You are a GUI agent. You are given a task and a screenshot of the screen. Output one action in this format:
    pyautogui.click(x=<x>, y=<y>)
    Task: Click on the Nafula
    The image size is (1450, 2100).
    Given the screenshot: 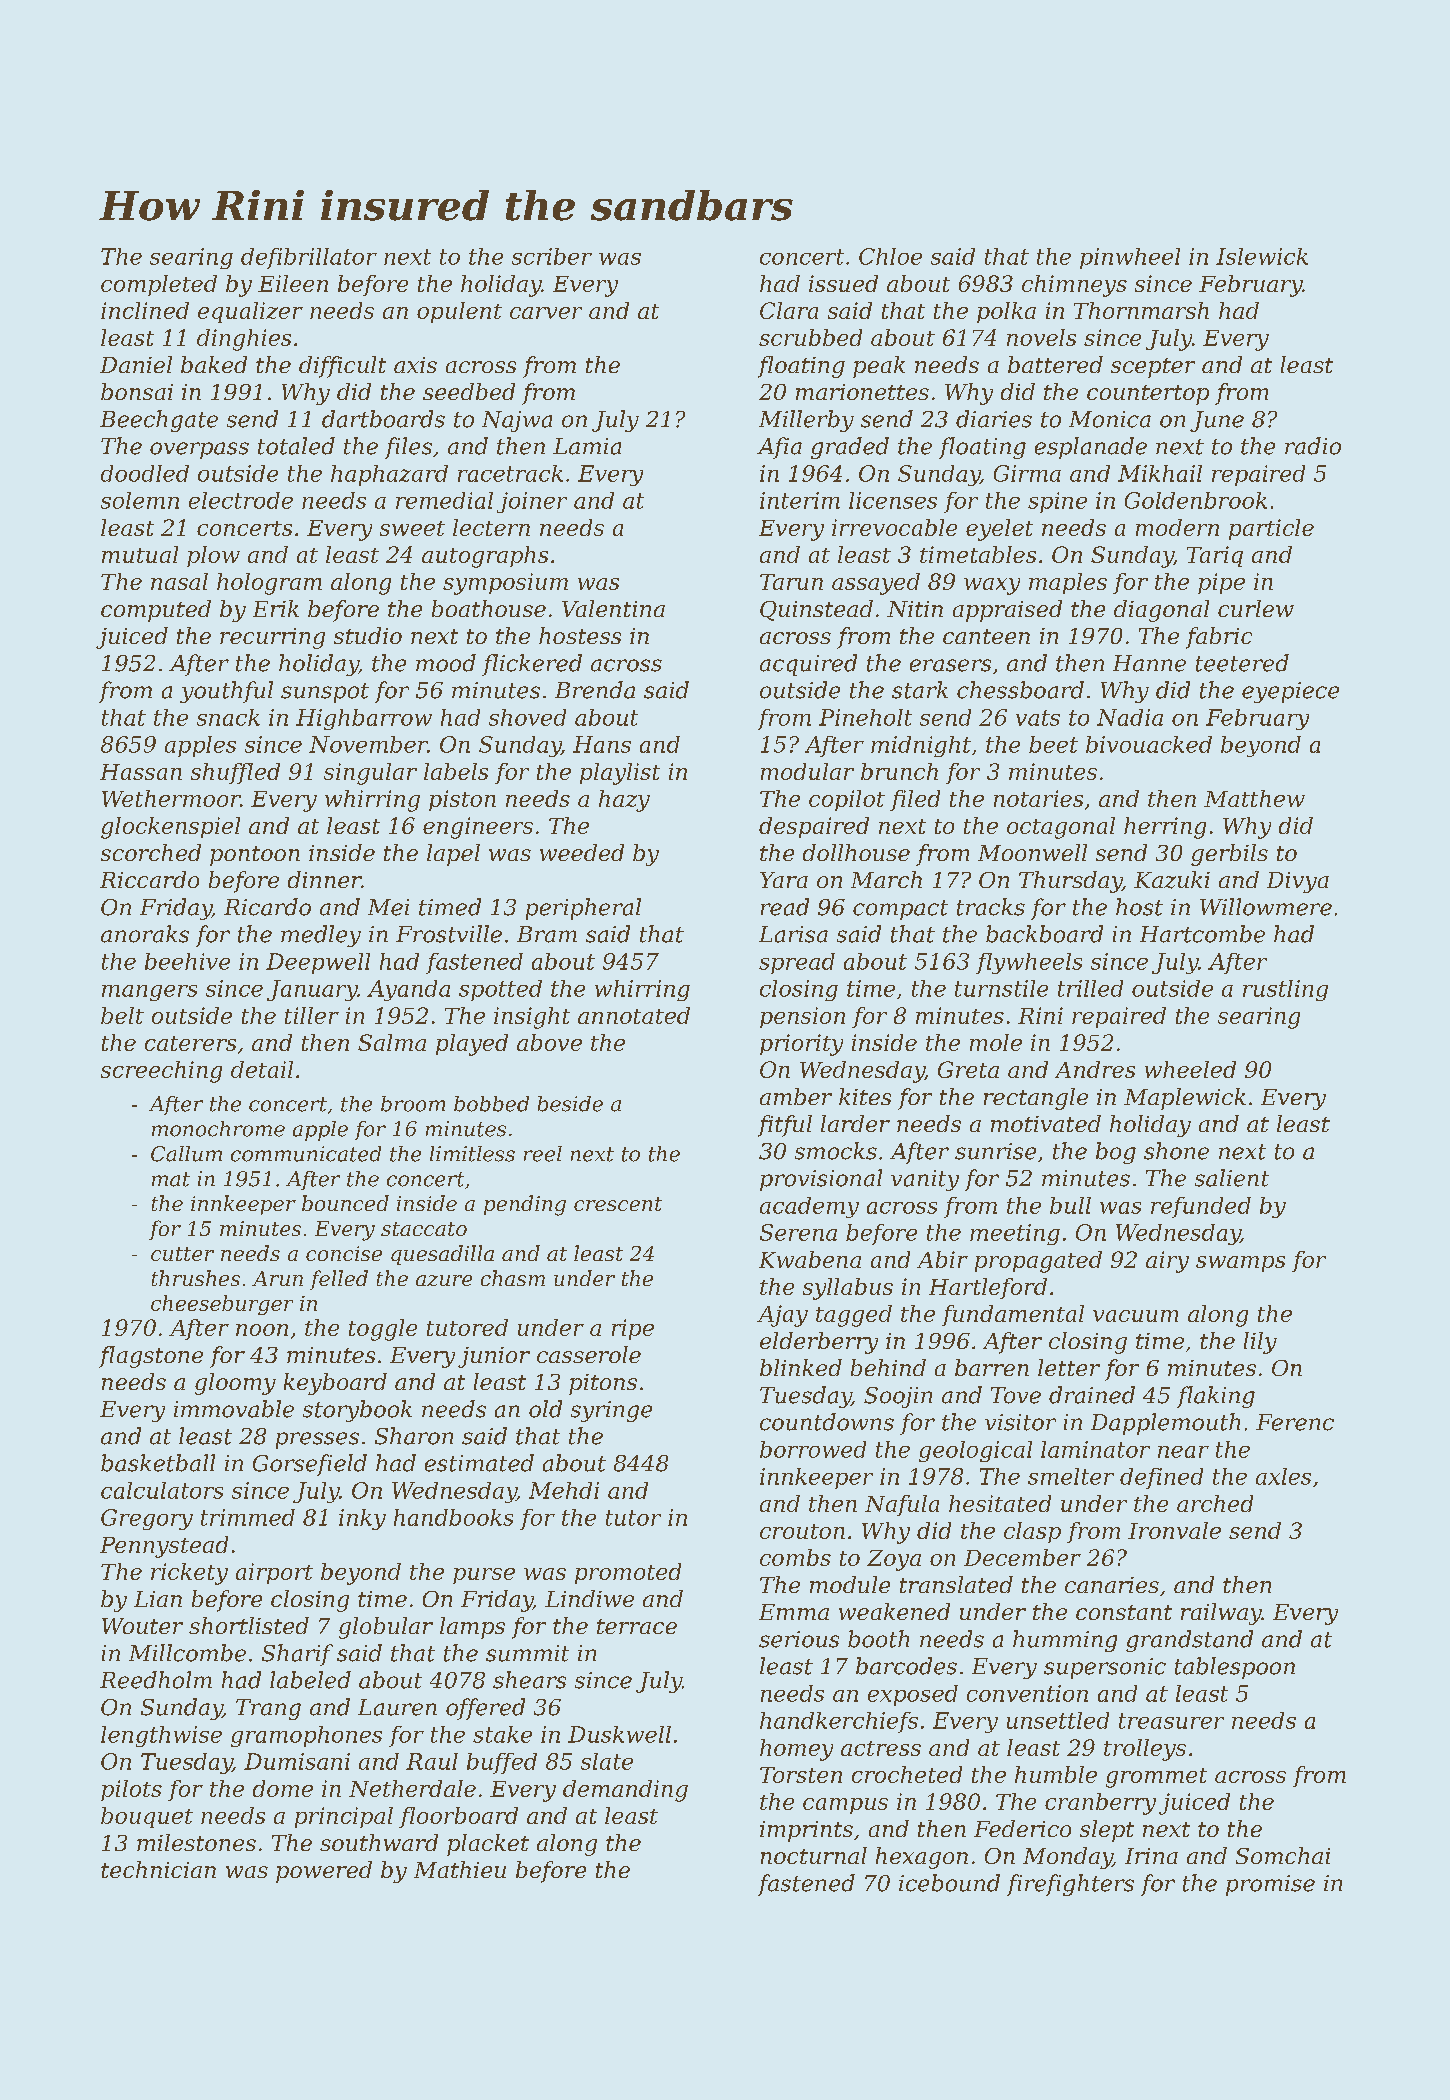 What is the action you would take?
    pyautogui.click(x=902, y=1505)
